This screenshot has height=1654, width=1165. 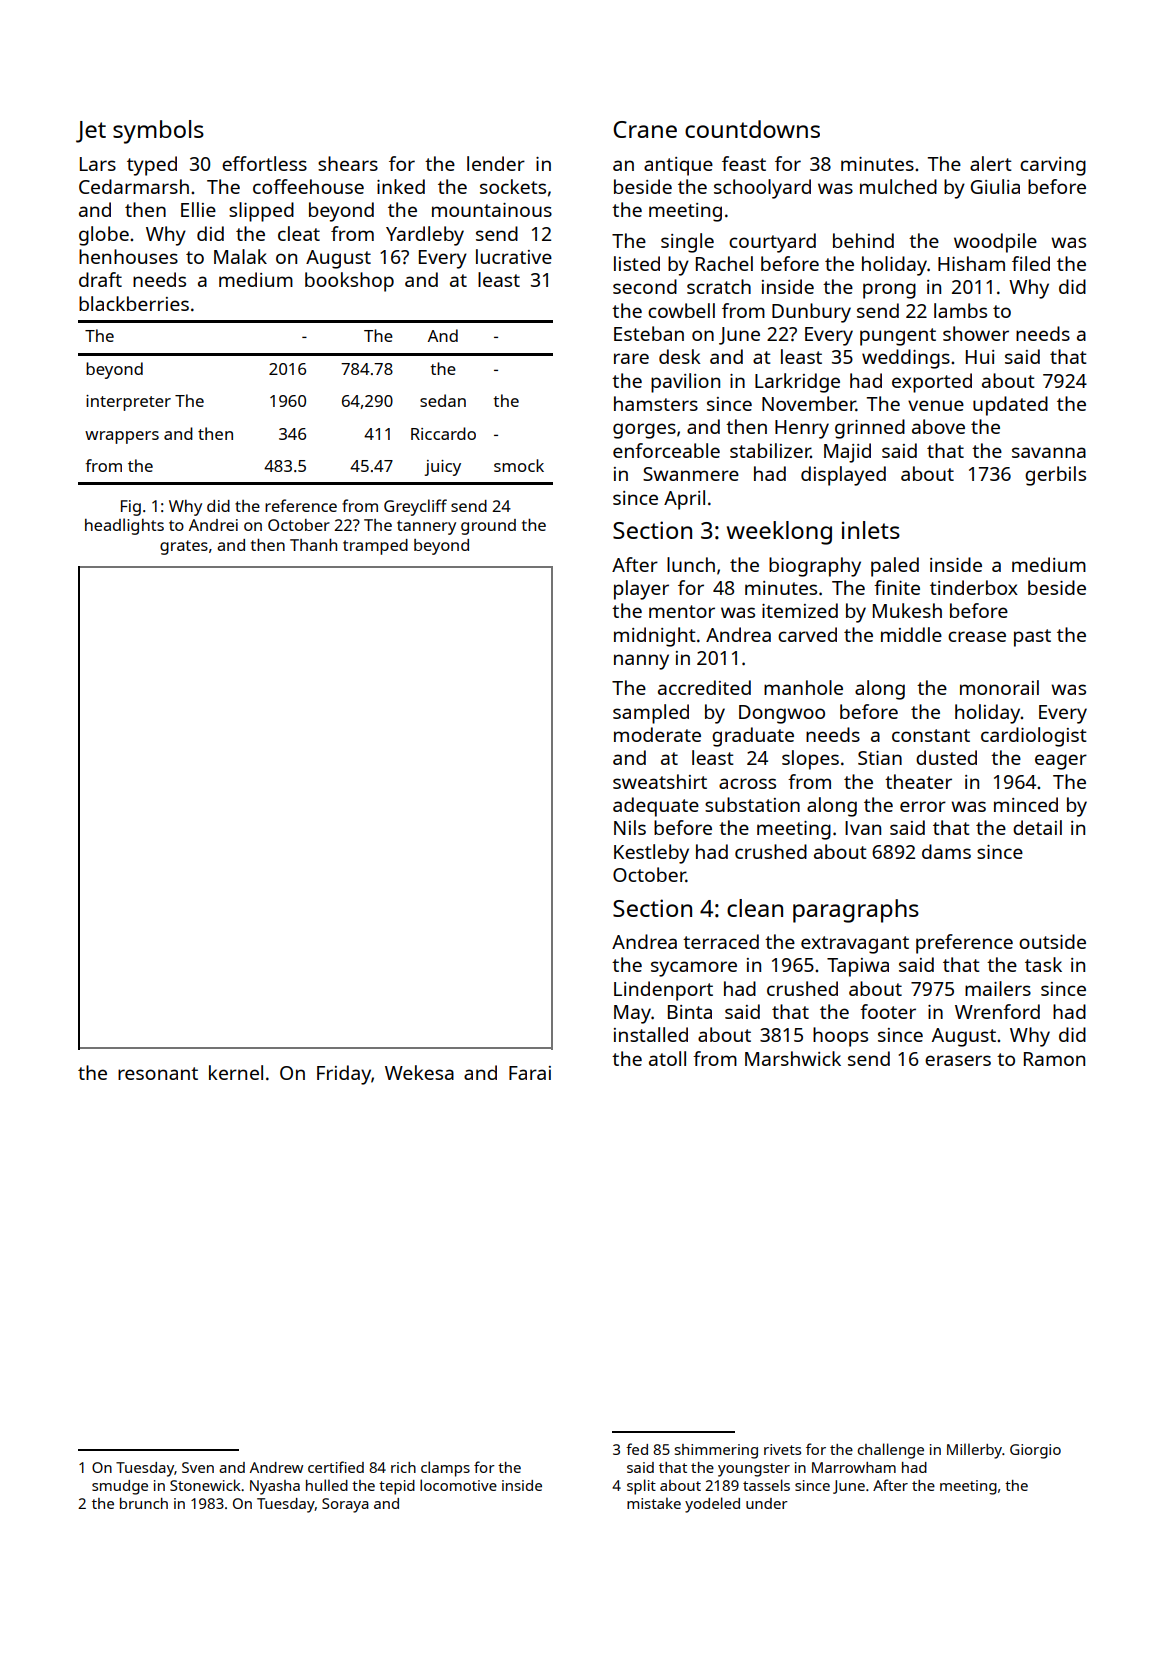 I want to click on mulched, so click(x=898, y=186).
